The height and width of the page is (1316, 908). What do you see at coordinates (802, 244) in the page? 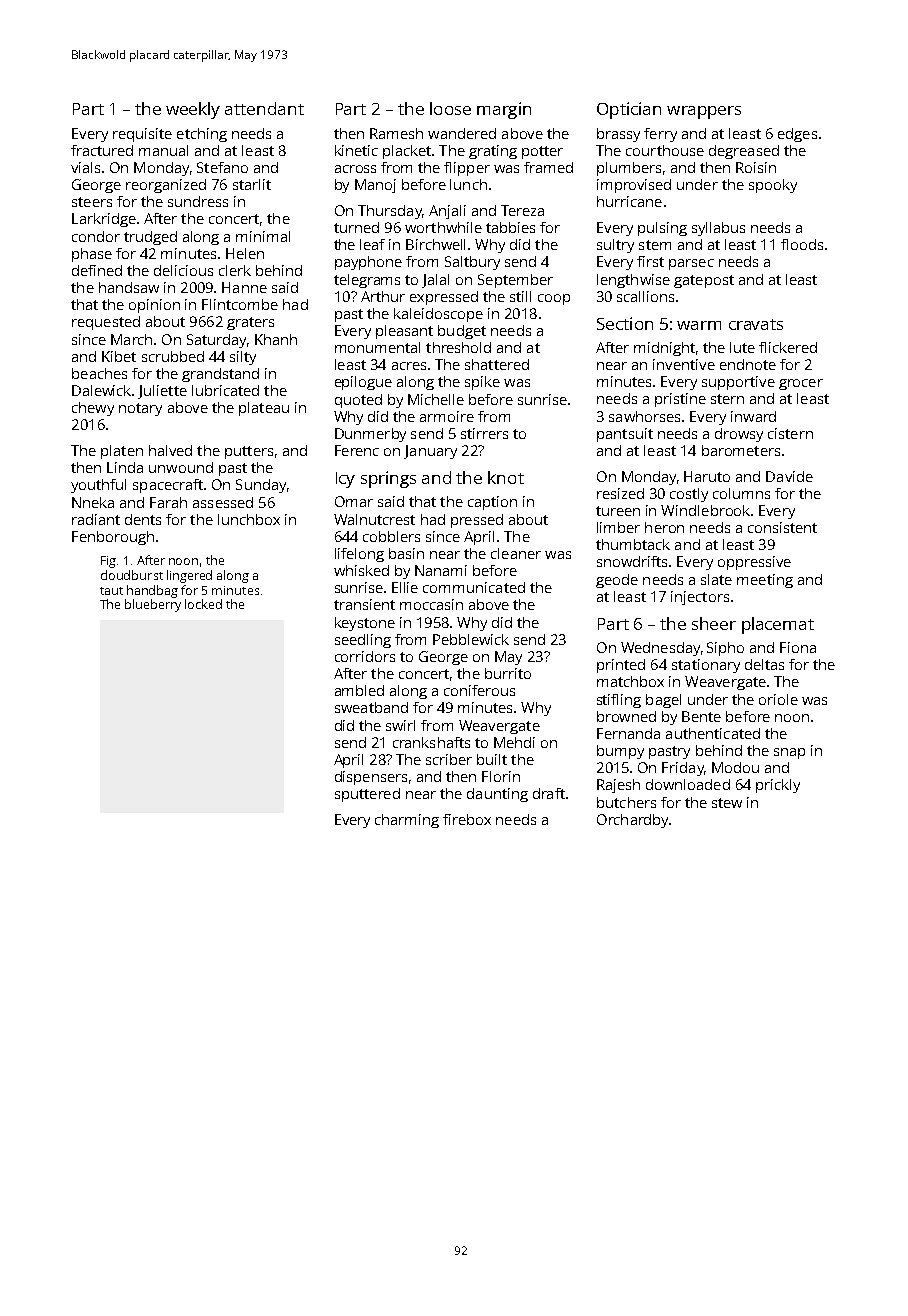
I see `floods` at bounding box center [802, 244].
